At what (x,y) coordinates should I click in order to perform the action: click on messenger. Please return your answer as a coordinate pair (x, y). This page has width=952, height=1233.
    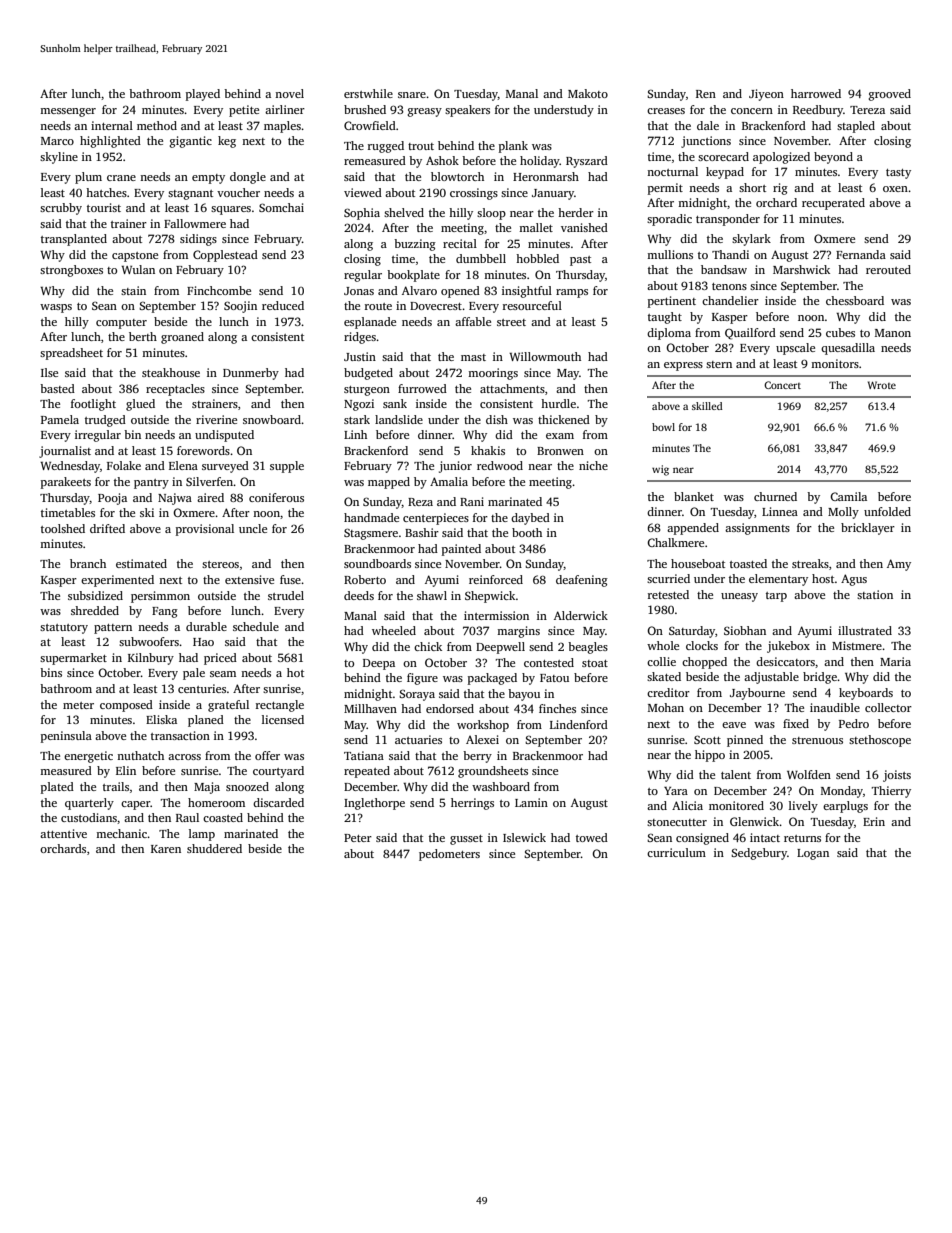
    Looking at the image, I should click on (68, 112).
